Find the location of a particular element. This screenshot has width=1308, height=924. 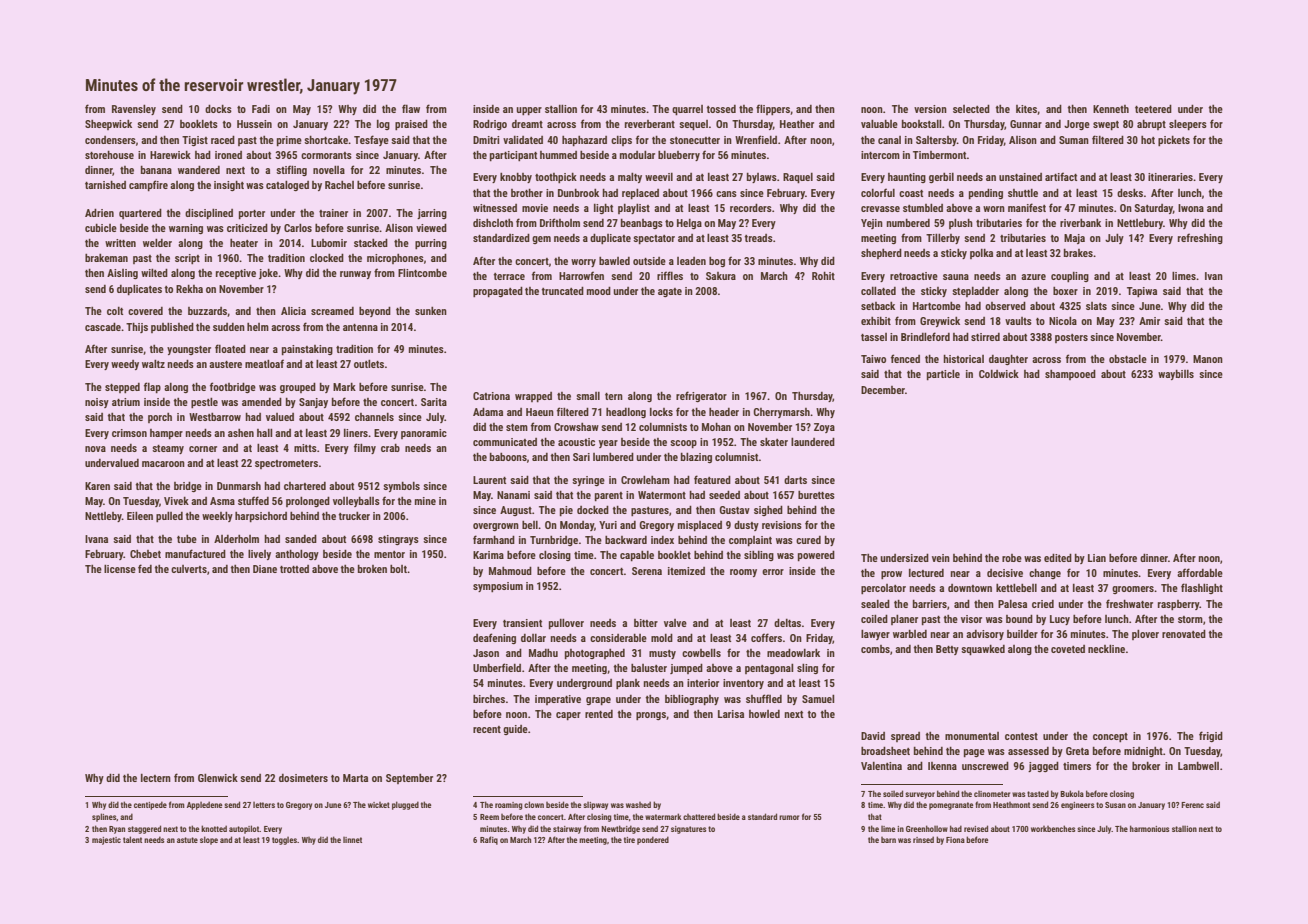

Adama is located at coordinates (488, 411).
